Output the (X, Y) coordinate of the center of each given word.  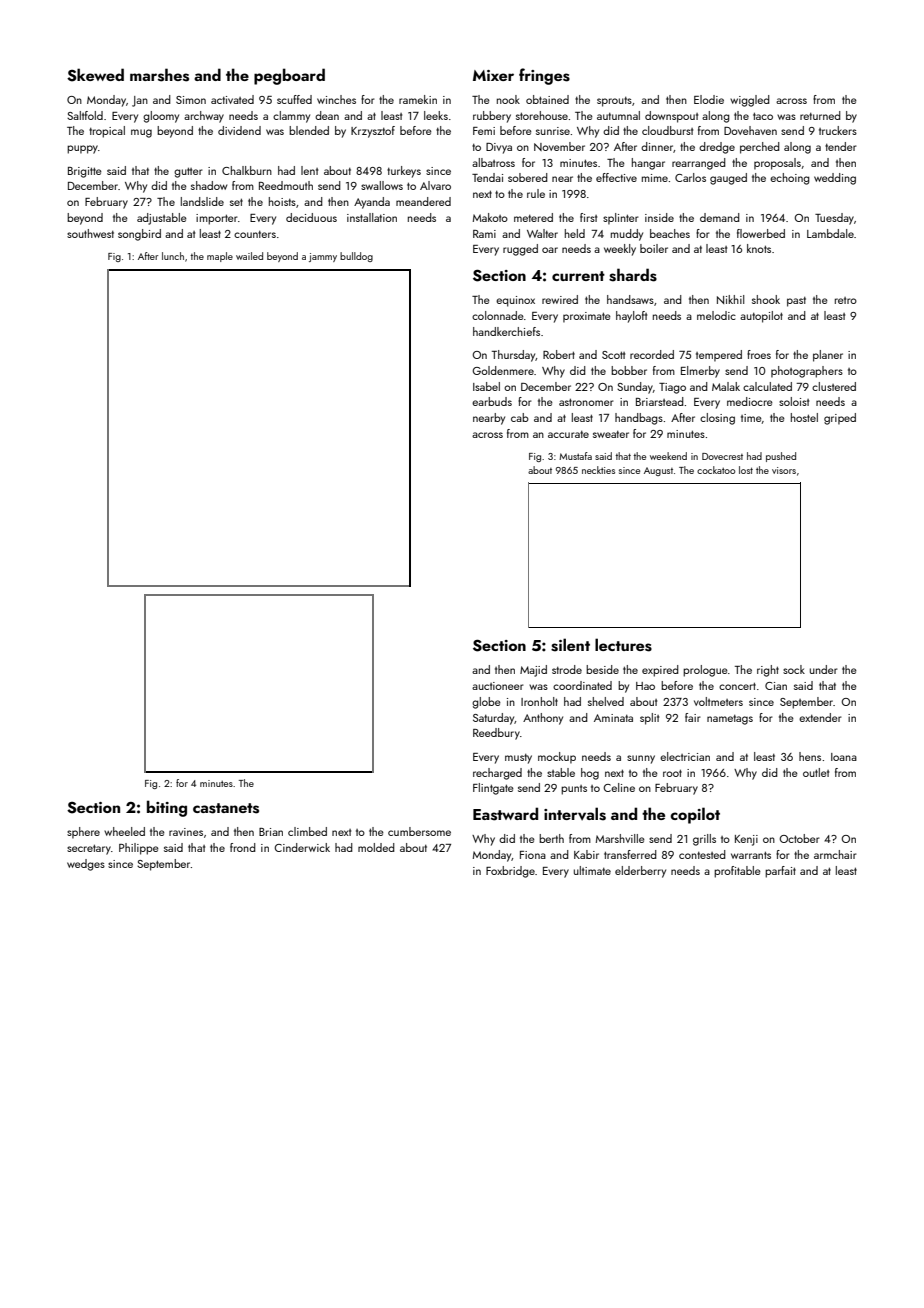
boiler (654, 248)
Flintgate (493, 789)
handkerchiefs (506, 331)
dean (327, 115)
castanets (226, 808)
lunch (173, 256)
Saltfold (85, 115)
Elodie (709, 99)
